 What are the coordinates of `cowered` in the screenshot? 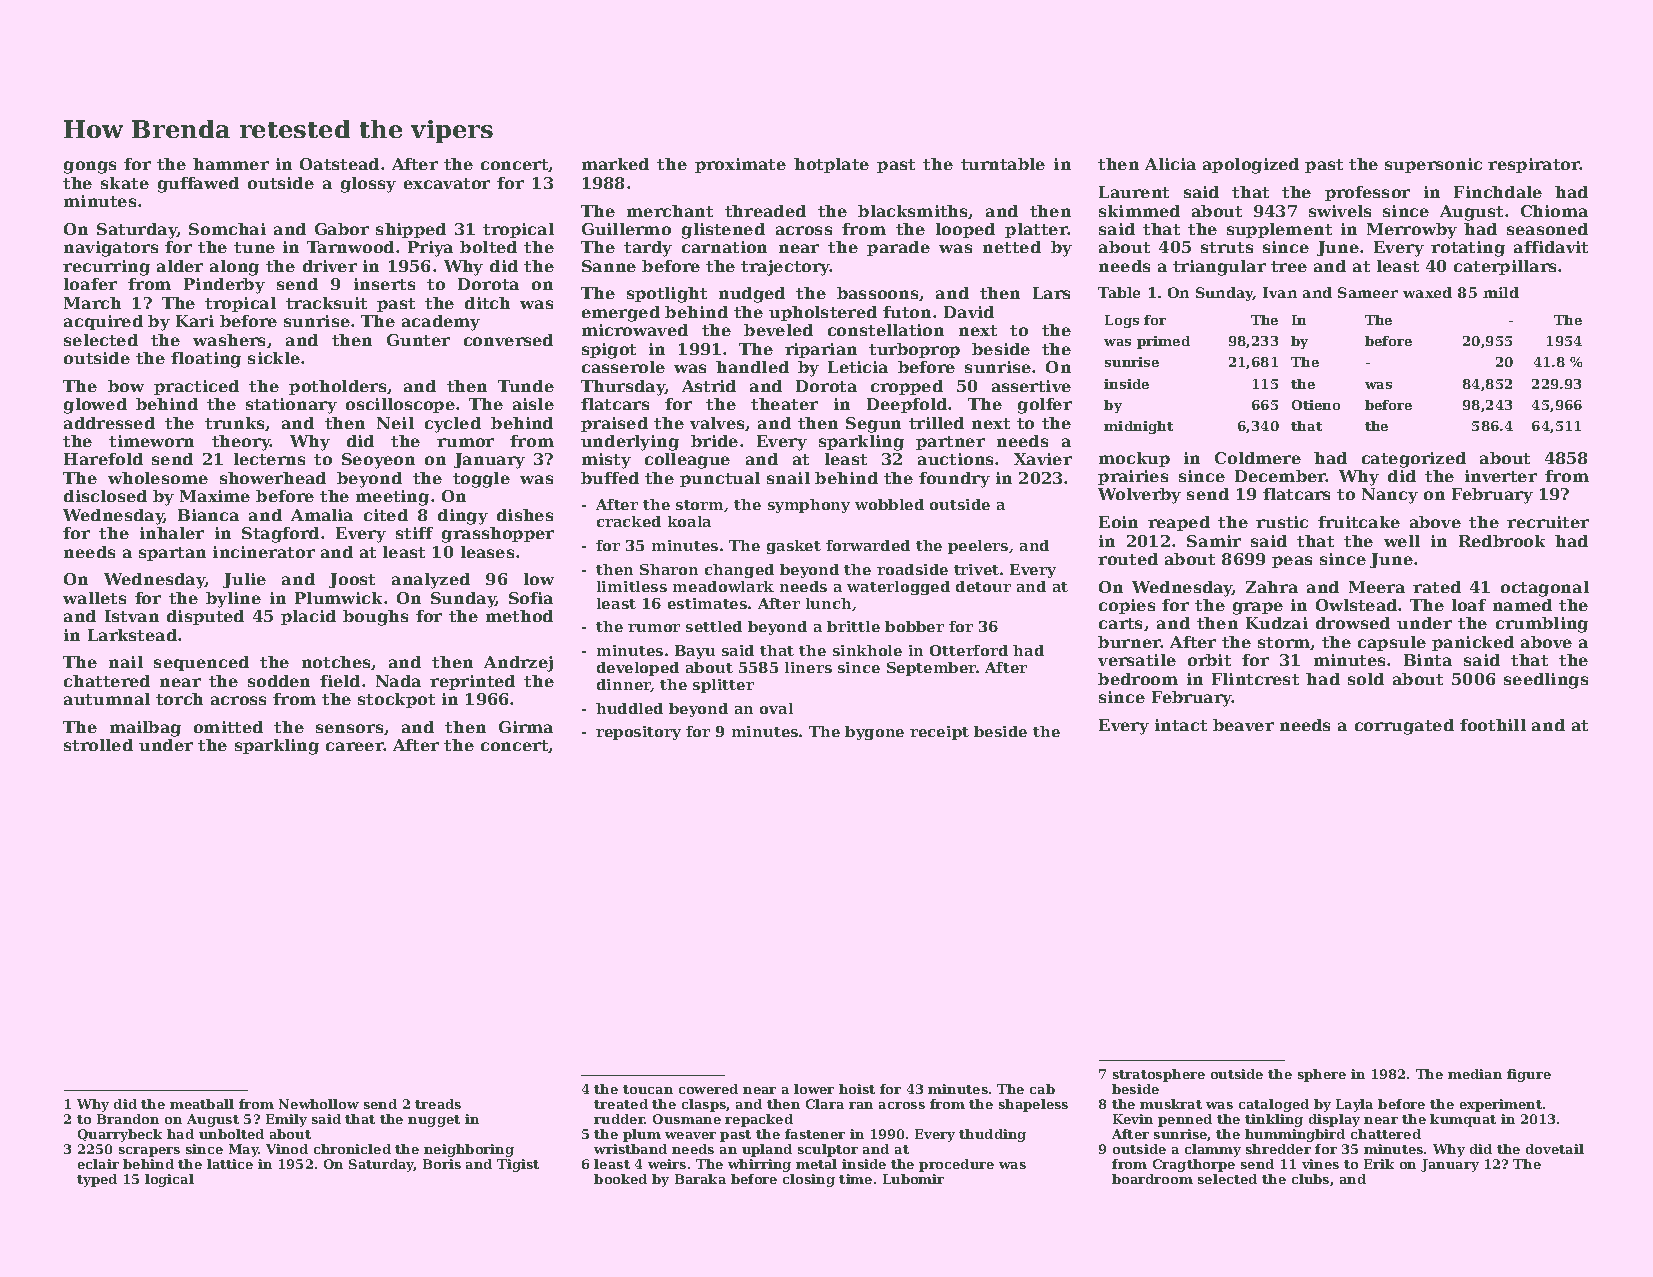 It's located at (708, 1089).
